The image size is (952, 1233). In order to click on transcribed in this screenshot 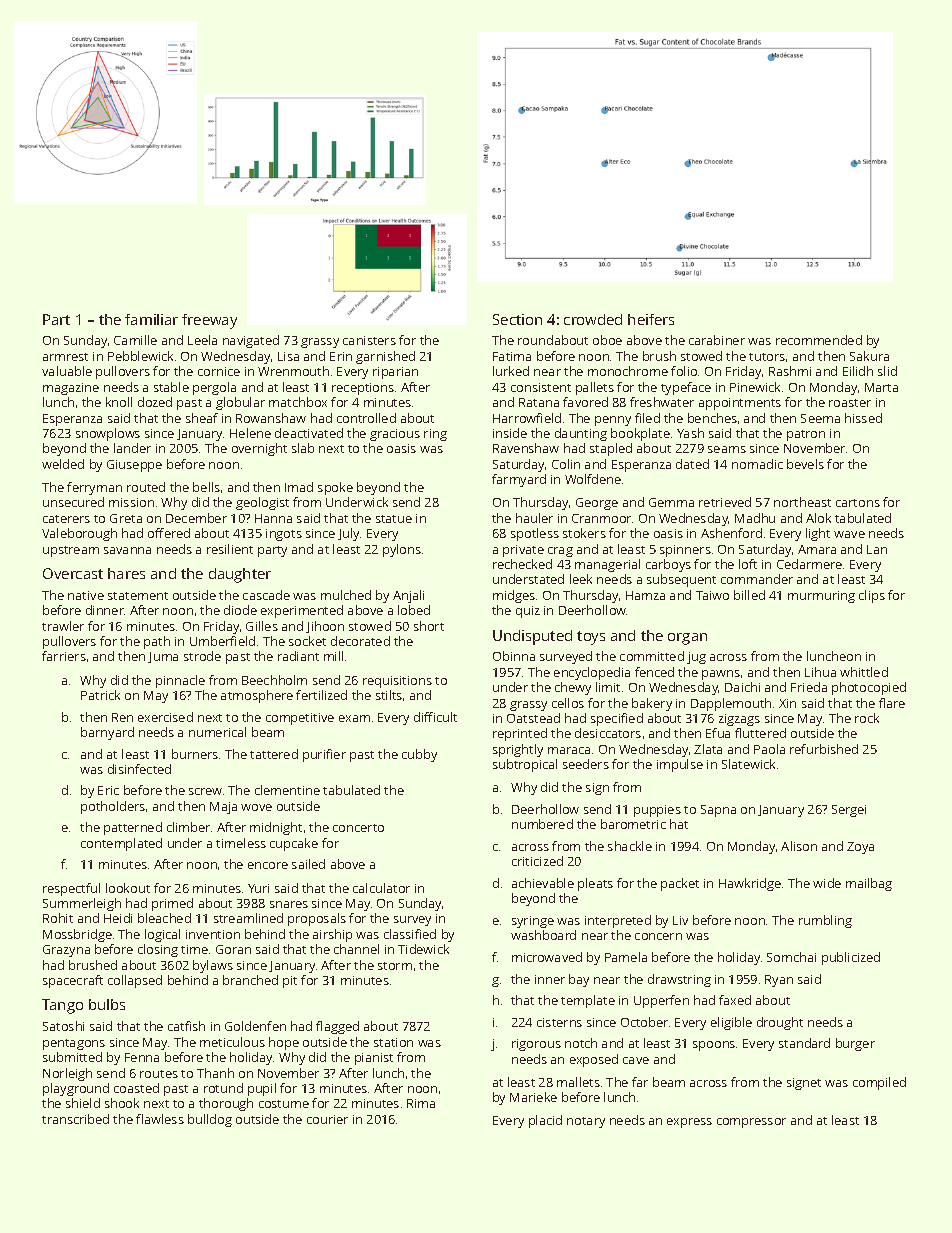, I will do `click(75, 1119)`.
